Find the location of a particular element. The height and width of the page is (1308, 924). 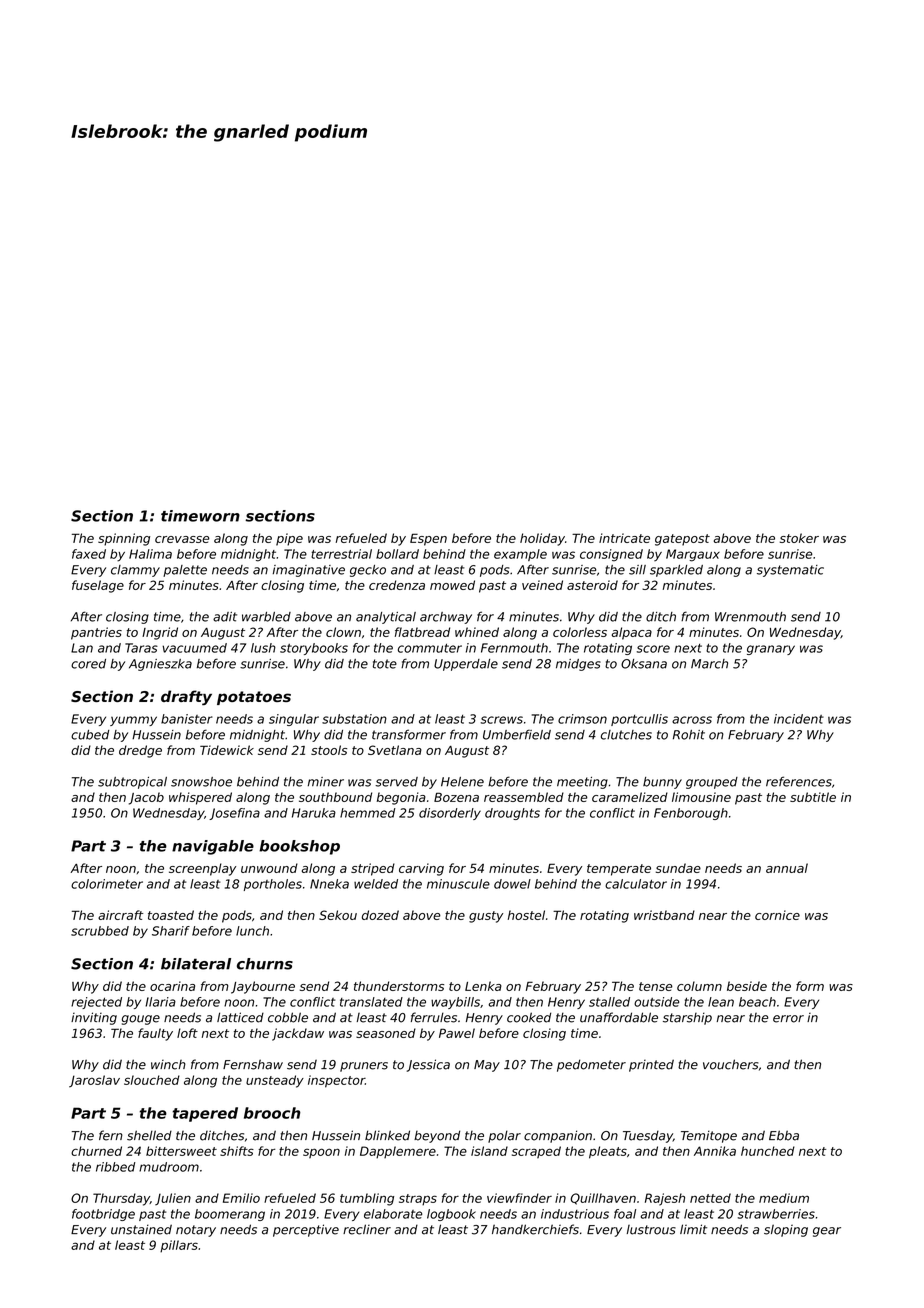

spinning is located at coordinates (124, 539).
